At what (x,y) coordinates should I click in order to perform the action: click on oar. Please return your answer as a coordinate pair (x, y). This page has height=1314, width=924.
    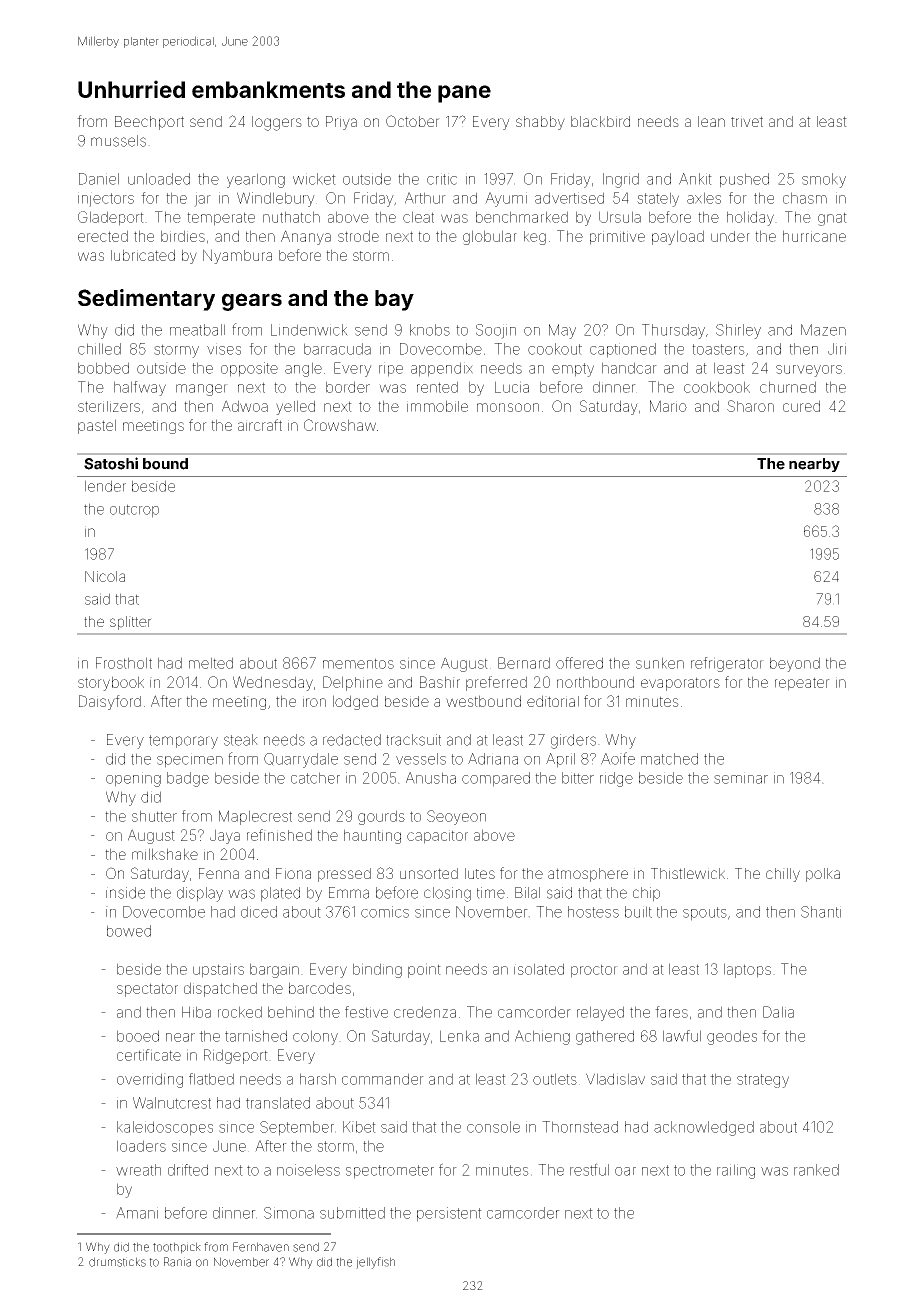
    Looking at the image, I should click on (625, 1171).
